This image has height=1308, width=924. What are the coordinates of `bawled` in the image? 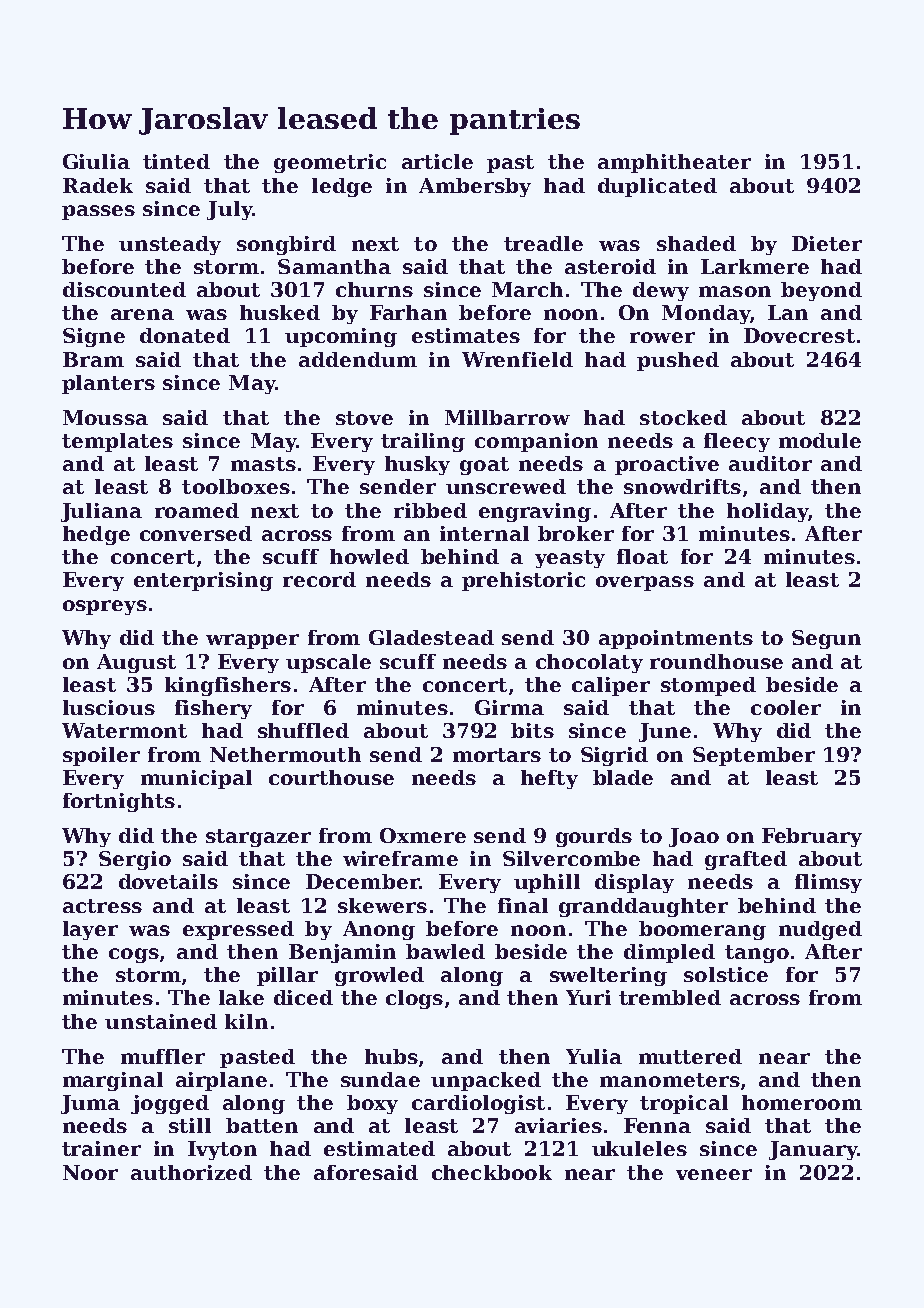 It's located at (445, 951).
